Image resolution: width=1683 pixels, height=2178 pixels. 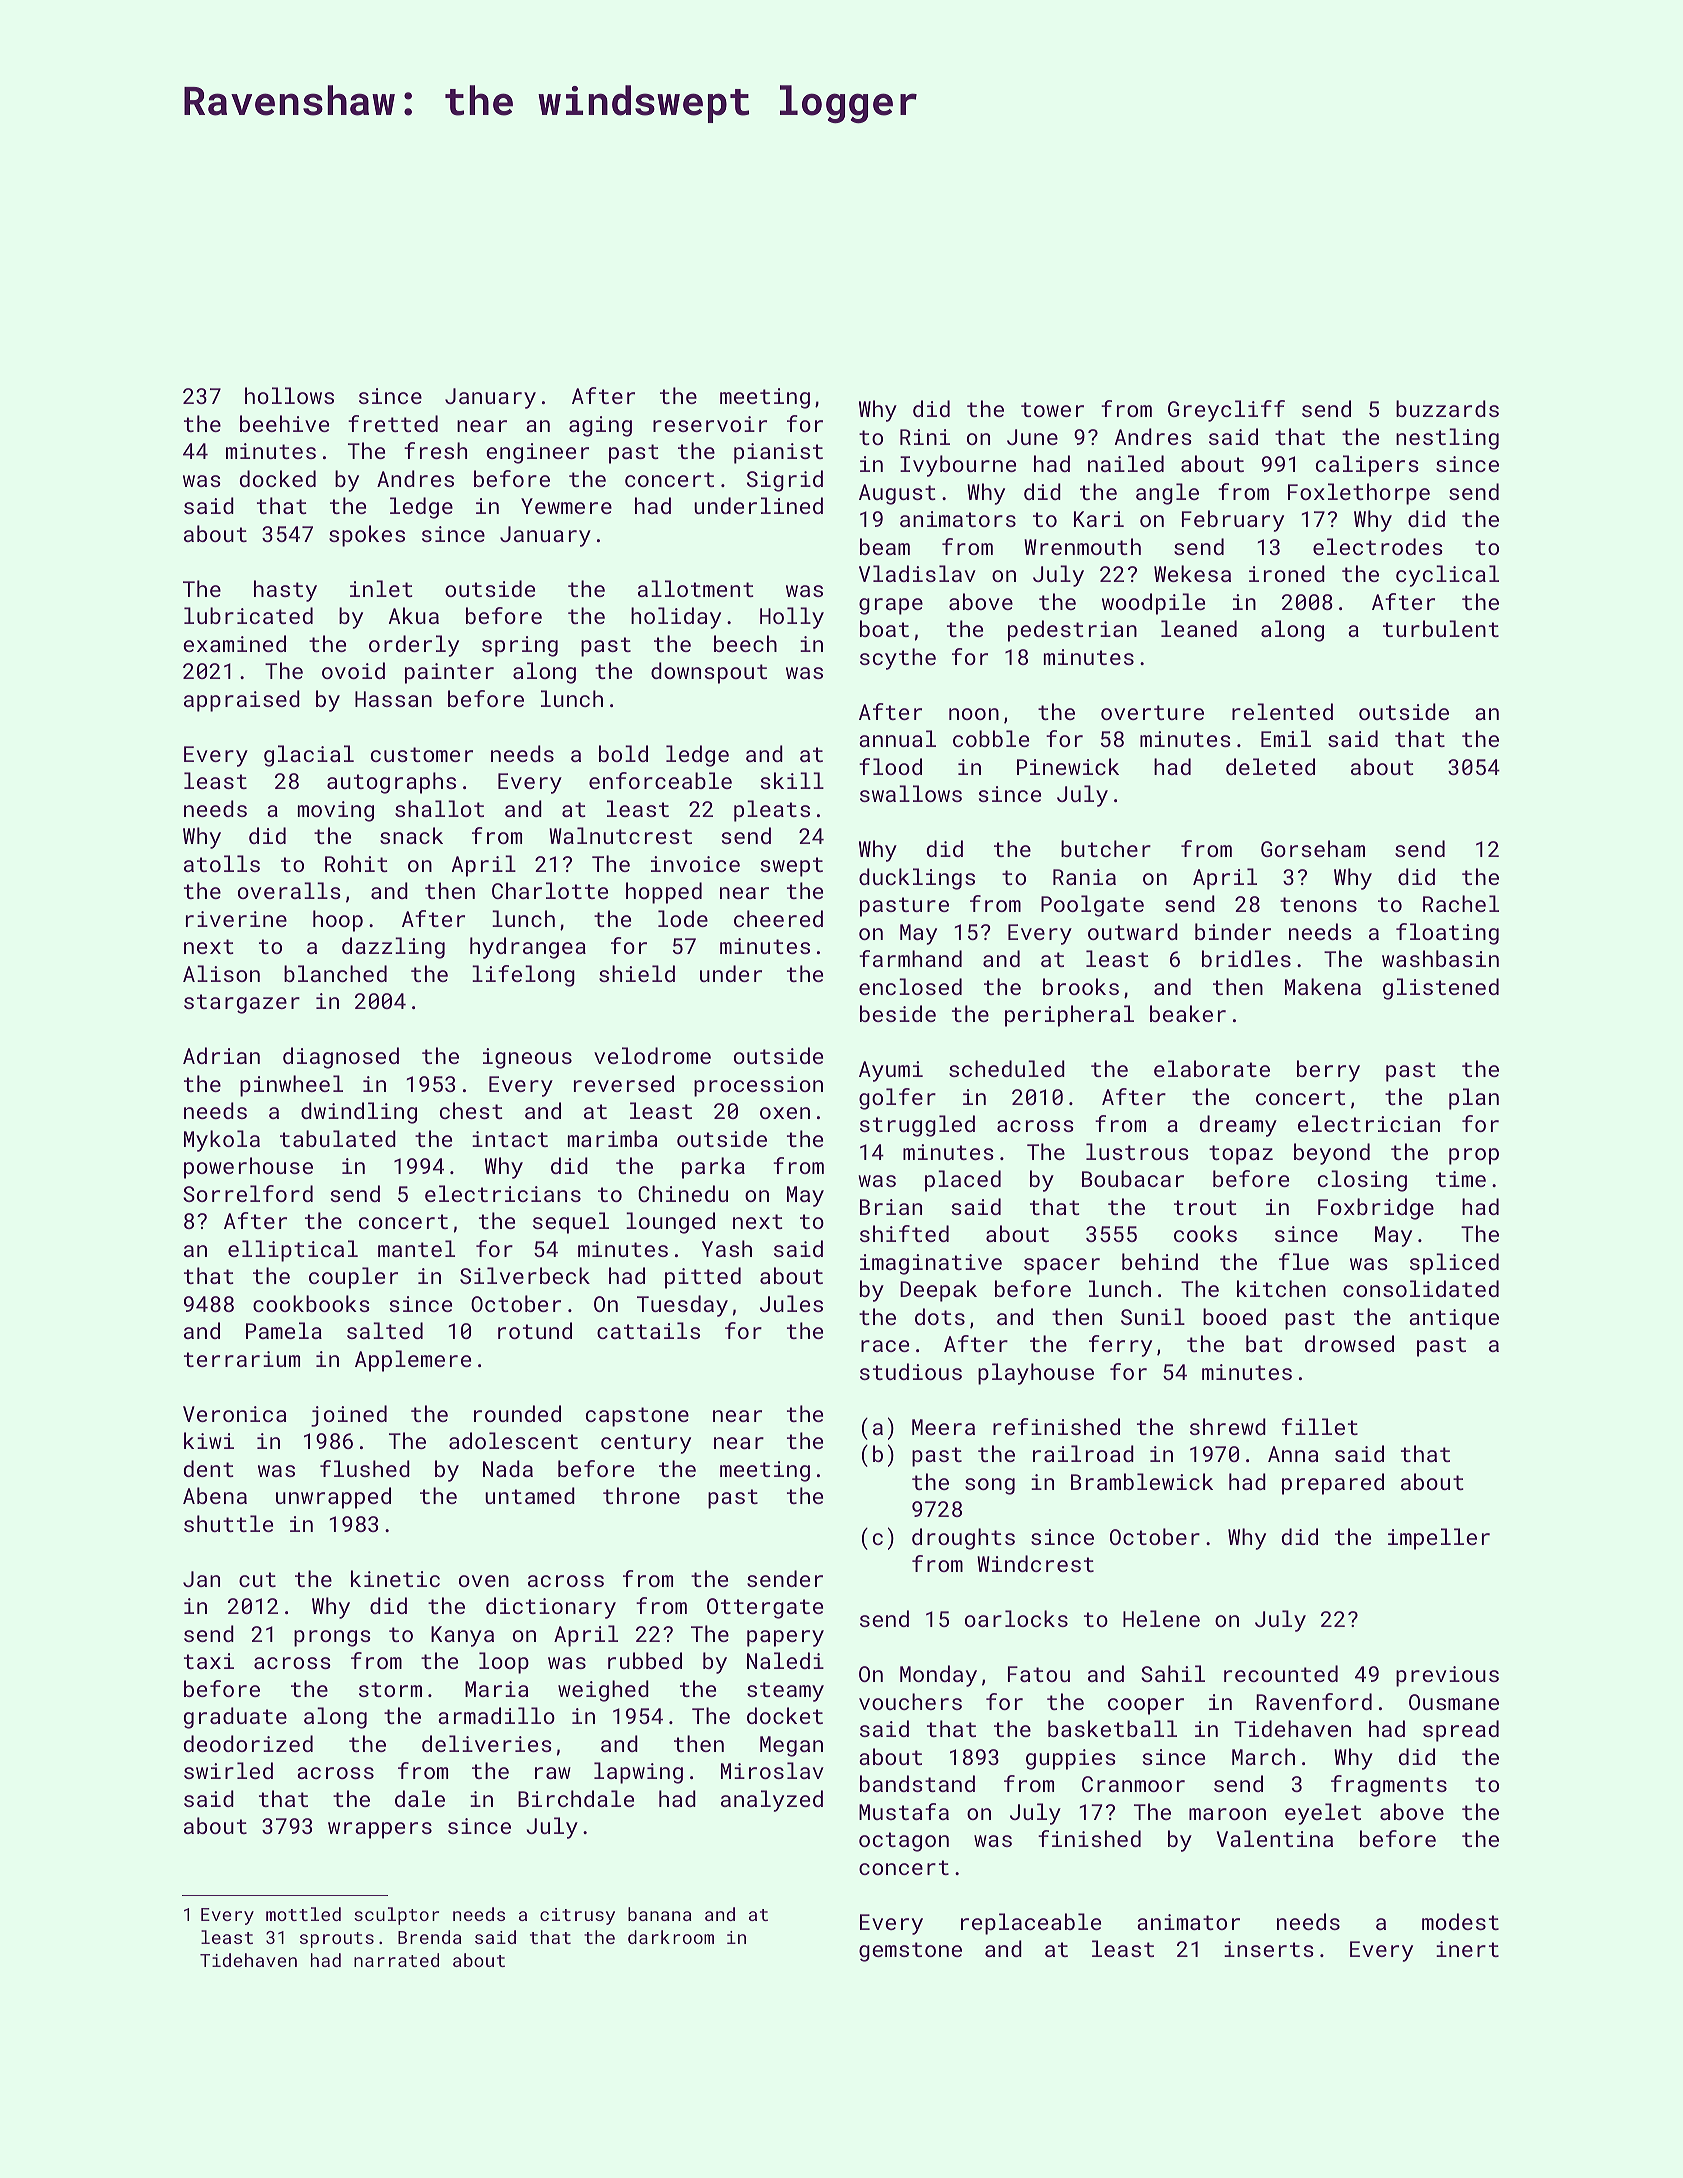 What do you see at coordinates (335, 811) in the screenshot?
I see `moving` at bounding box center [335, 811].
